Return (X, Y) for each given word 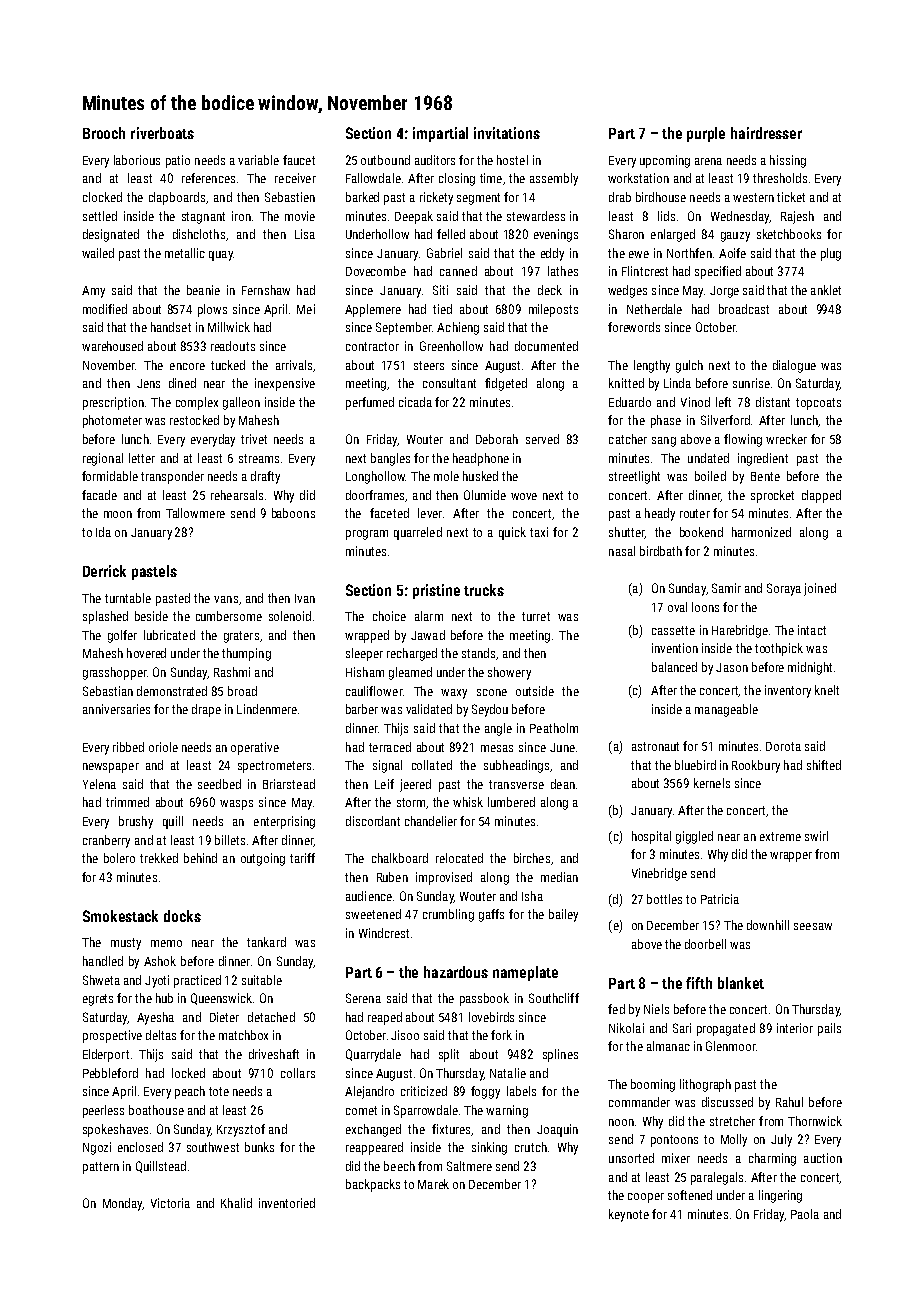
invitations (507, 133)
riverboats (162, 133)
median (559, 877)
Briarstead (289, 784)
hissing (788, 161)
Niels (656, 1009)
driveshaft (274, 1054)
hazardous (456, 972)
